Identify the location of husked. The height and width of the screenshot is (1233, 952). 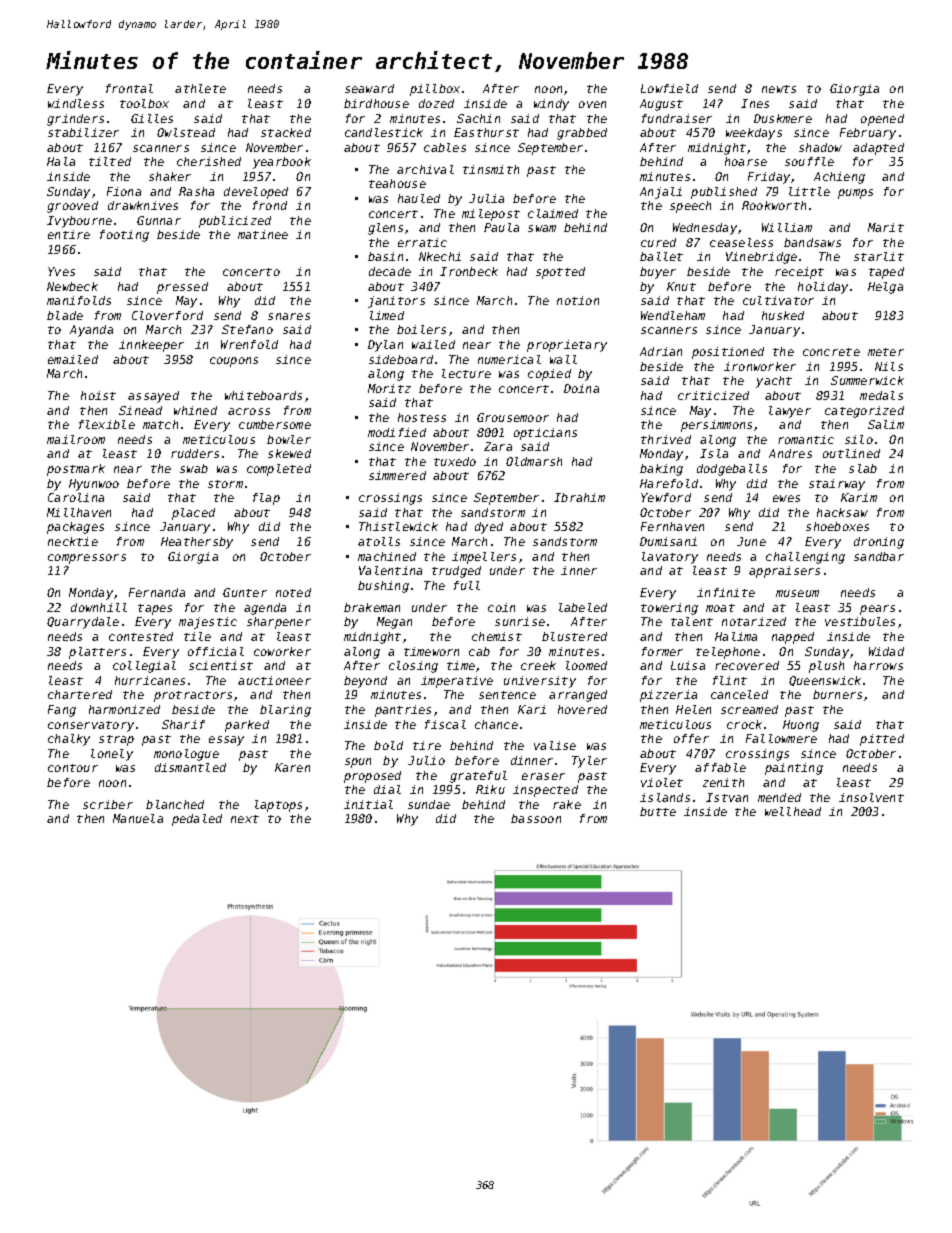
(783, 315).
